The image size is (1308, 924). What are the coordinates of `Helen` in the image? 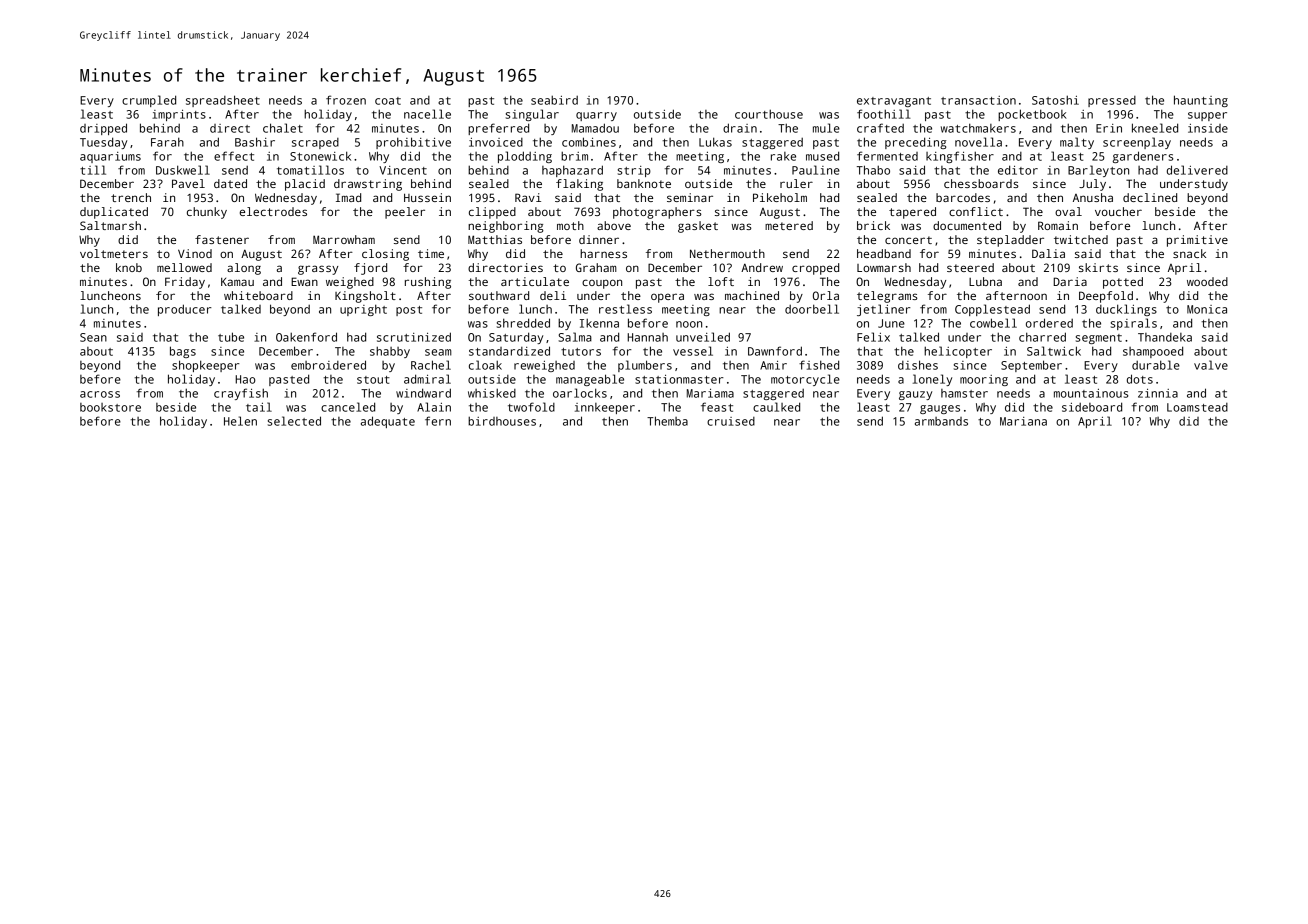 It's located at (240, 421).
